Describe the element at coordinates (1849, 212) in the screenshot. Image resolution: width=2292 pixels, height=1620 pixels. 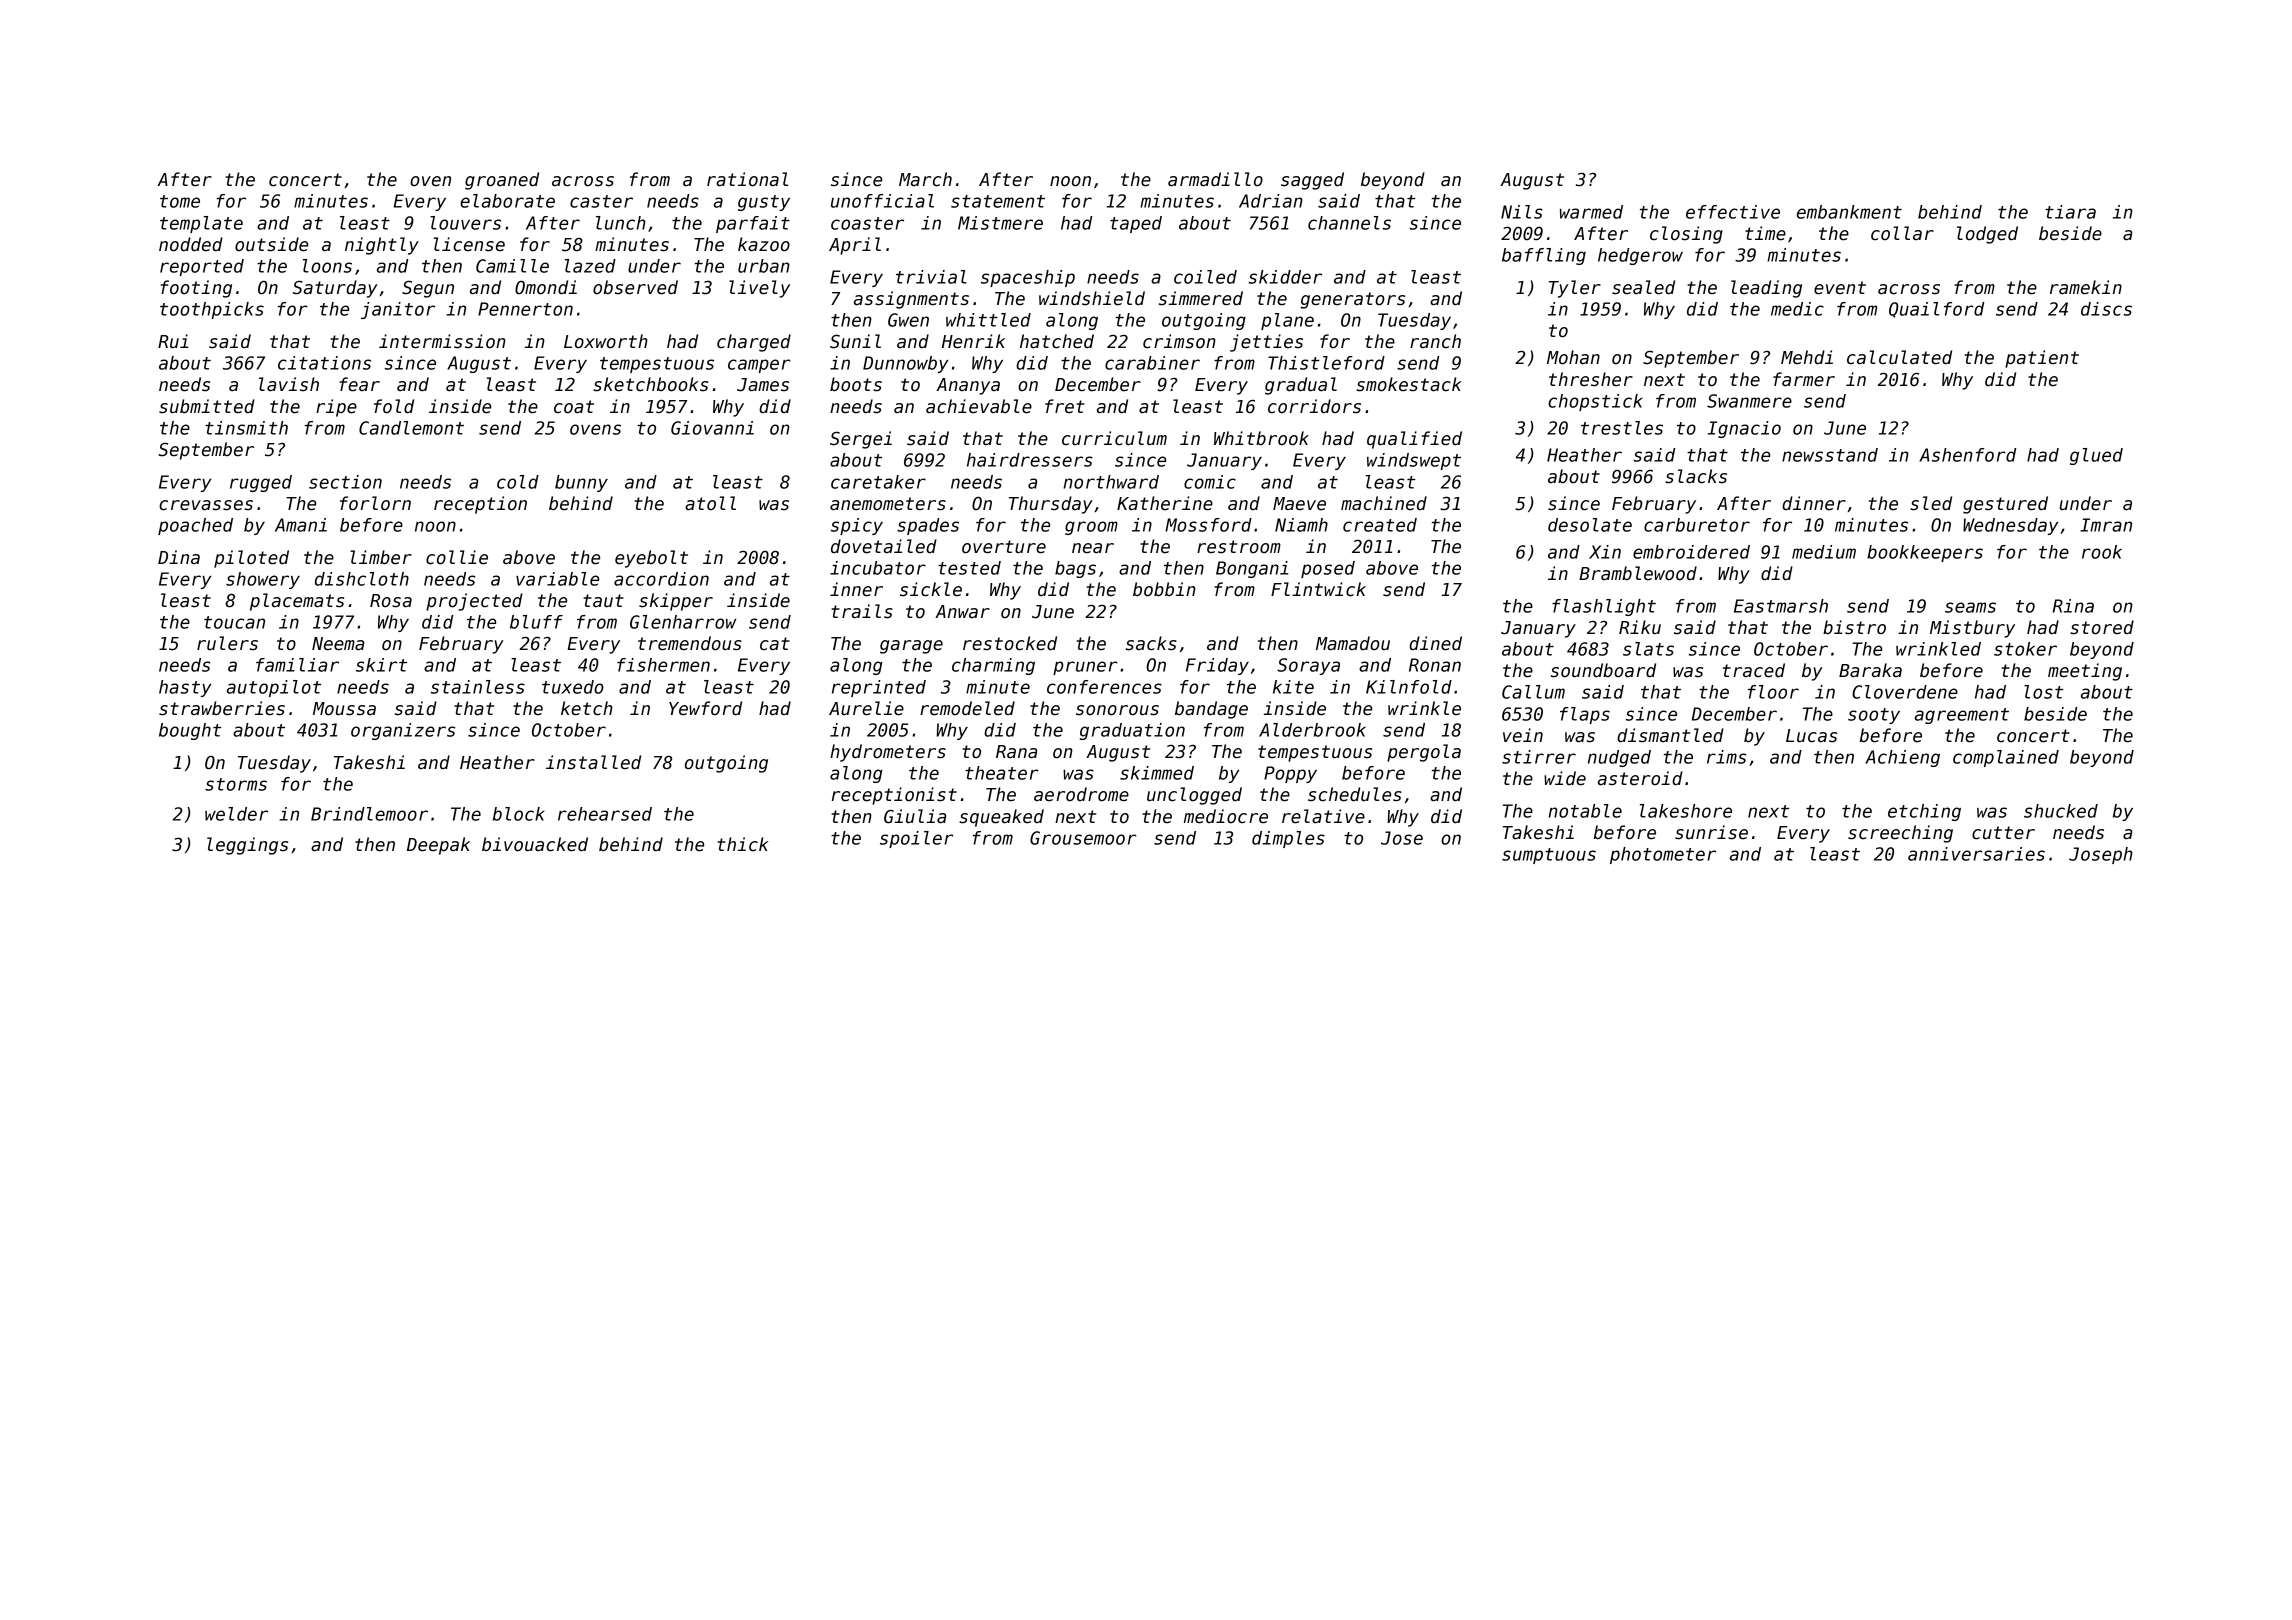
I see `embankment` at that location.
